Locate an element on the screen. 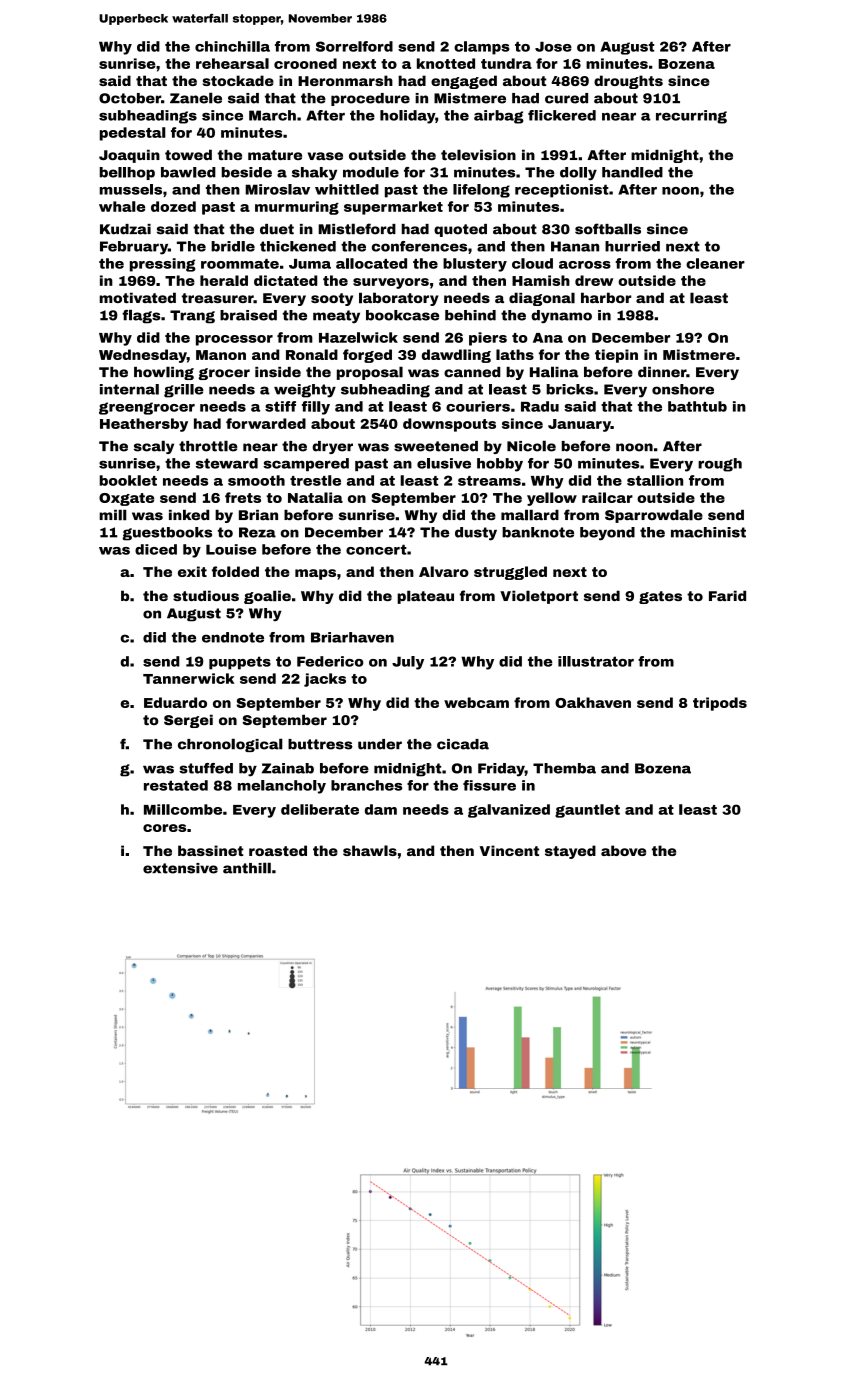 This screenshot has height=1400, width=849. jacks is located at coordinates (325, 680).
